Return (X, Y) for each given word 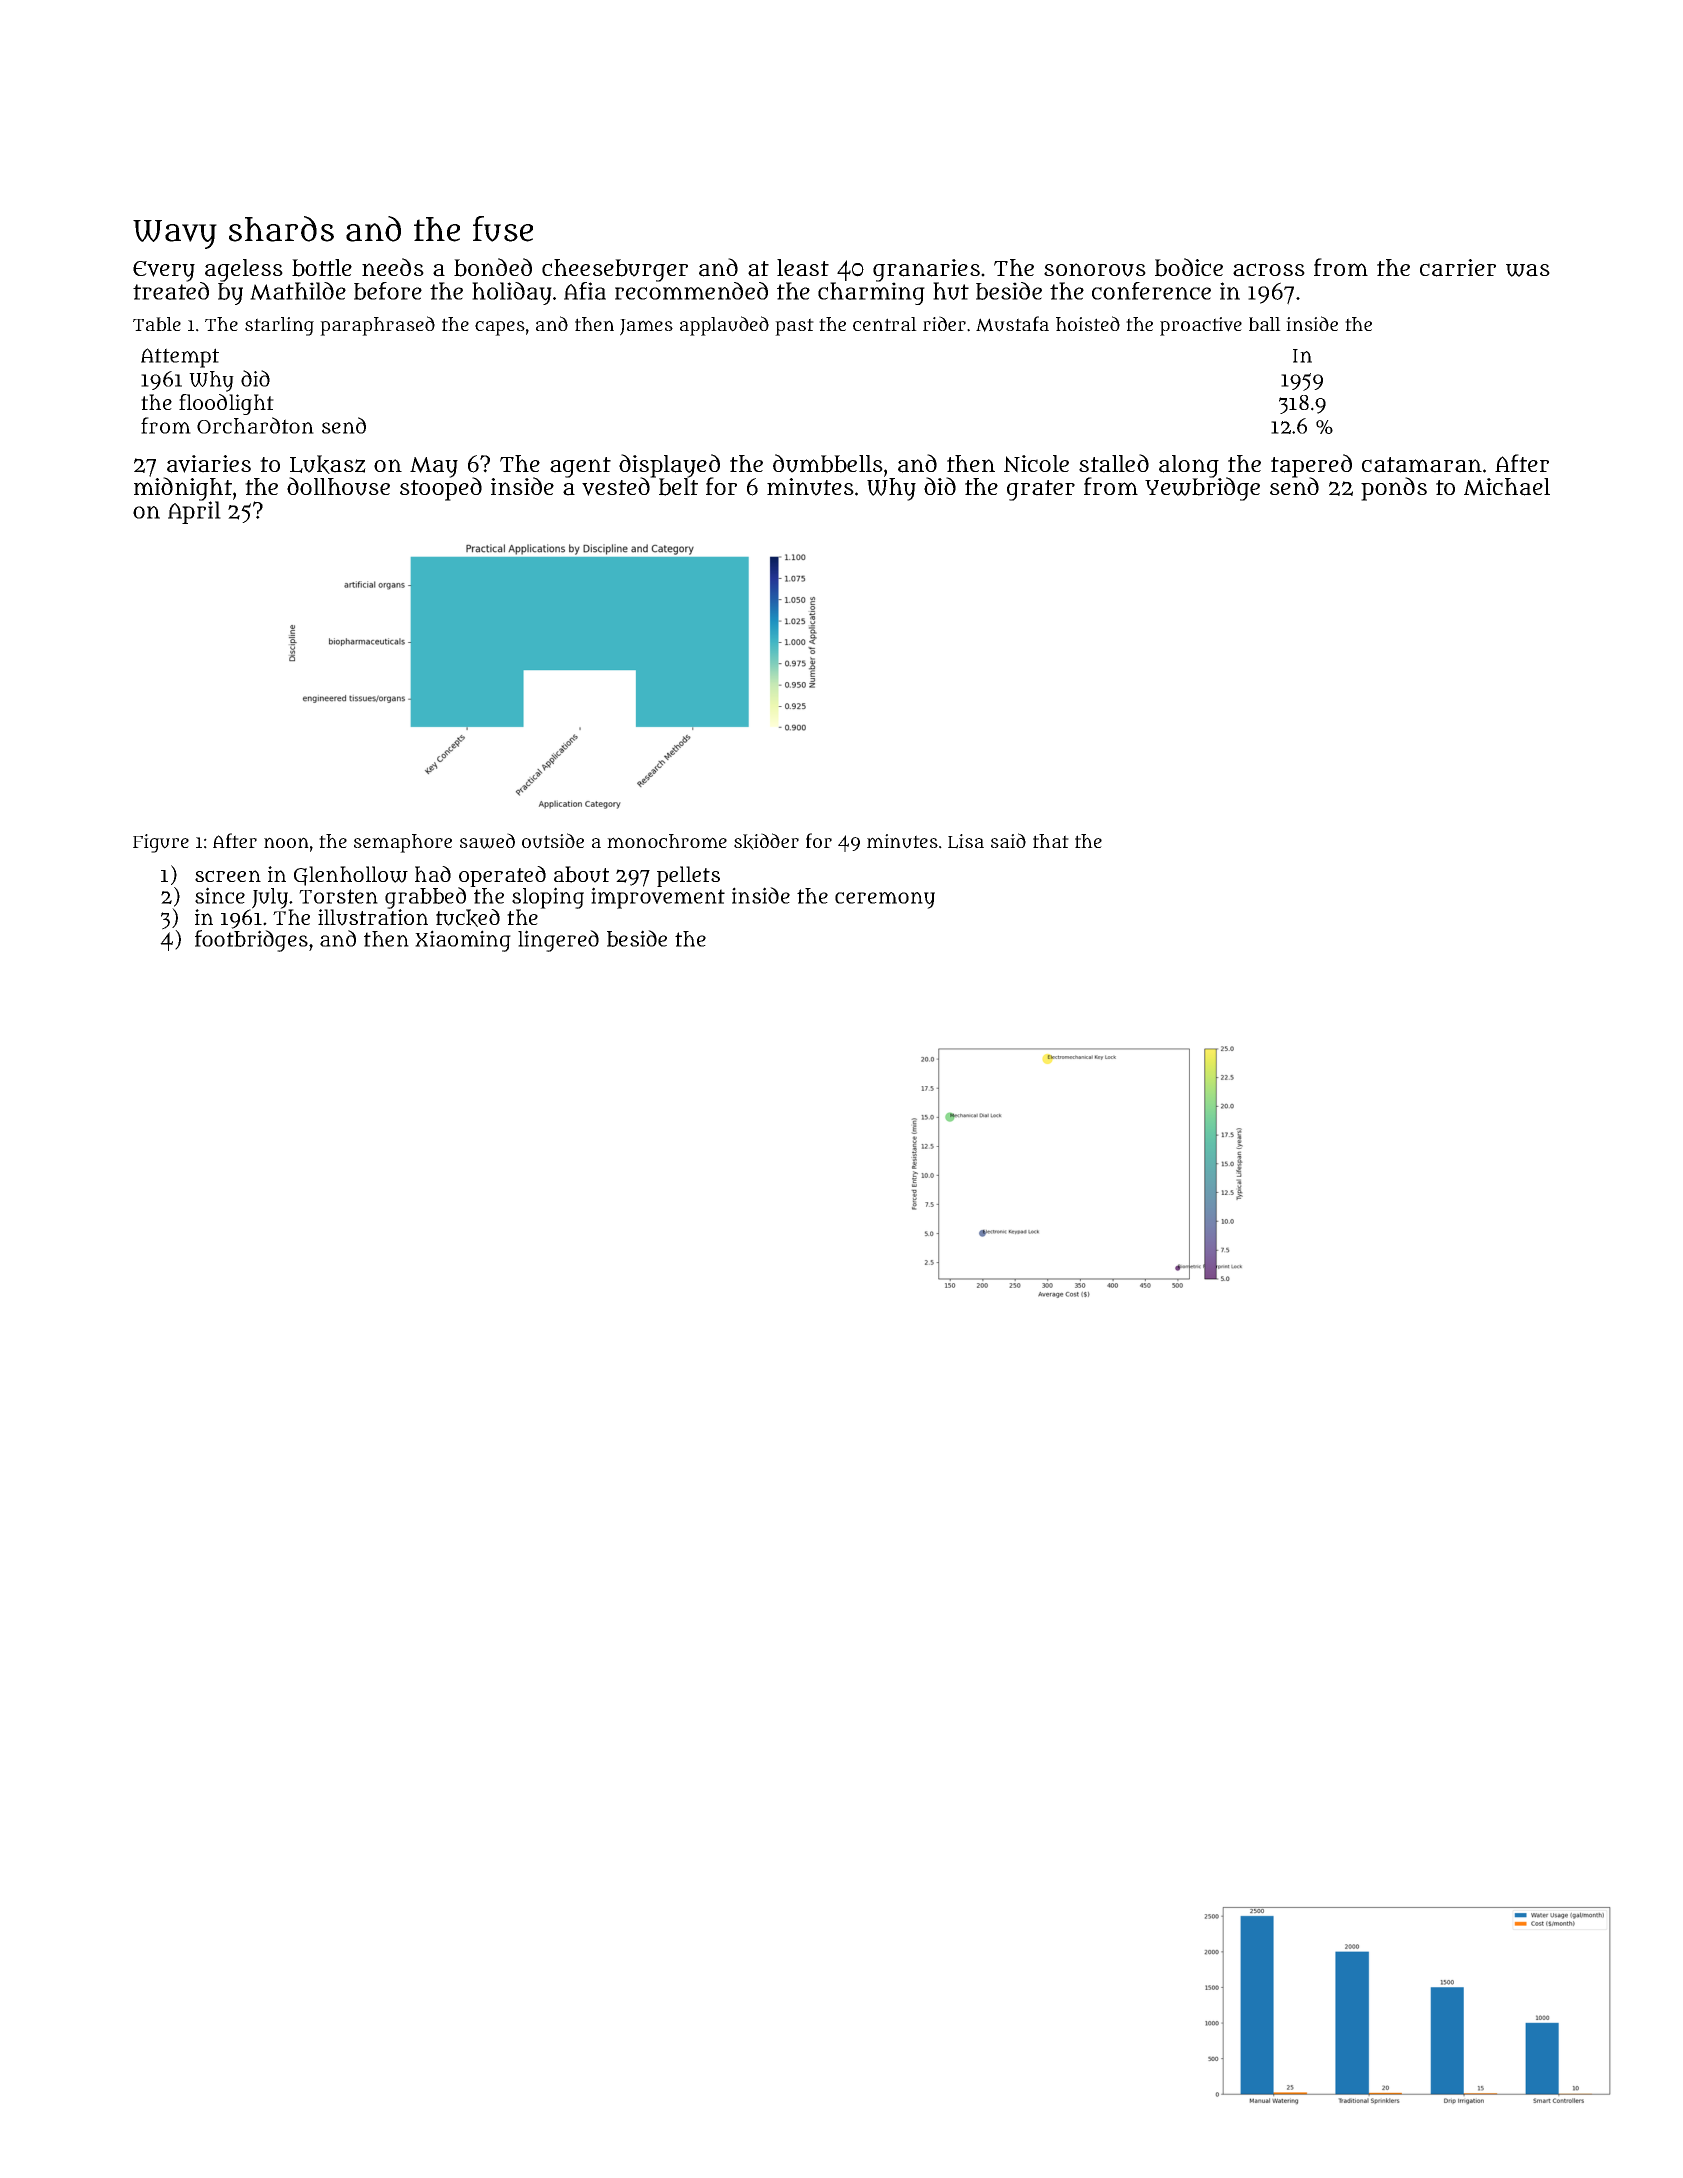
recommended (691, 291)
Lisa (966, 841)
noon (286, 842)
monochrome (667, 841)
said (1008, 840)
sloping (548, 898)
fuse (503, 229)
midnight (183, 489)
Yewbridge (1202, 489)
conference (1151, 291)
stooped (441, 489)
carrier (1458, 268)
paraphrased (377, 326)
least (803, 268)
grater (1041, 490)
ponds (1394, 489)
